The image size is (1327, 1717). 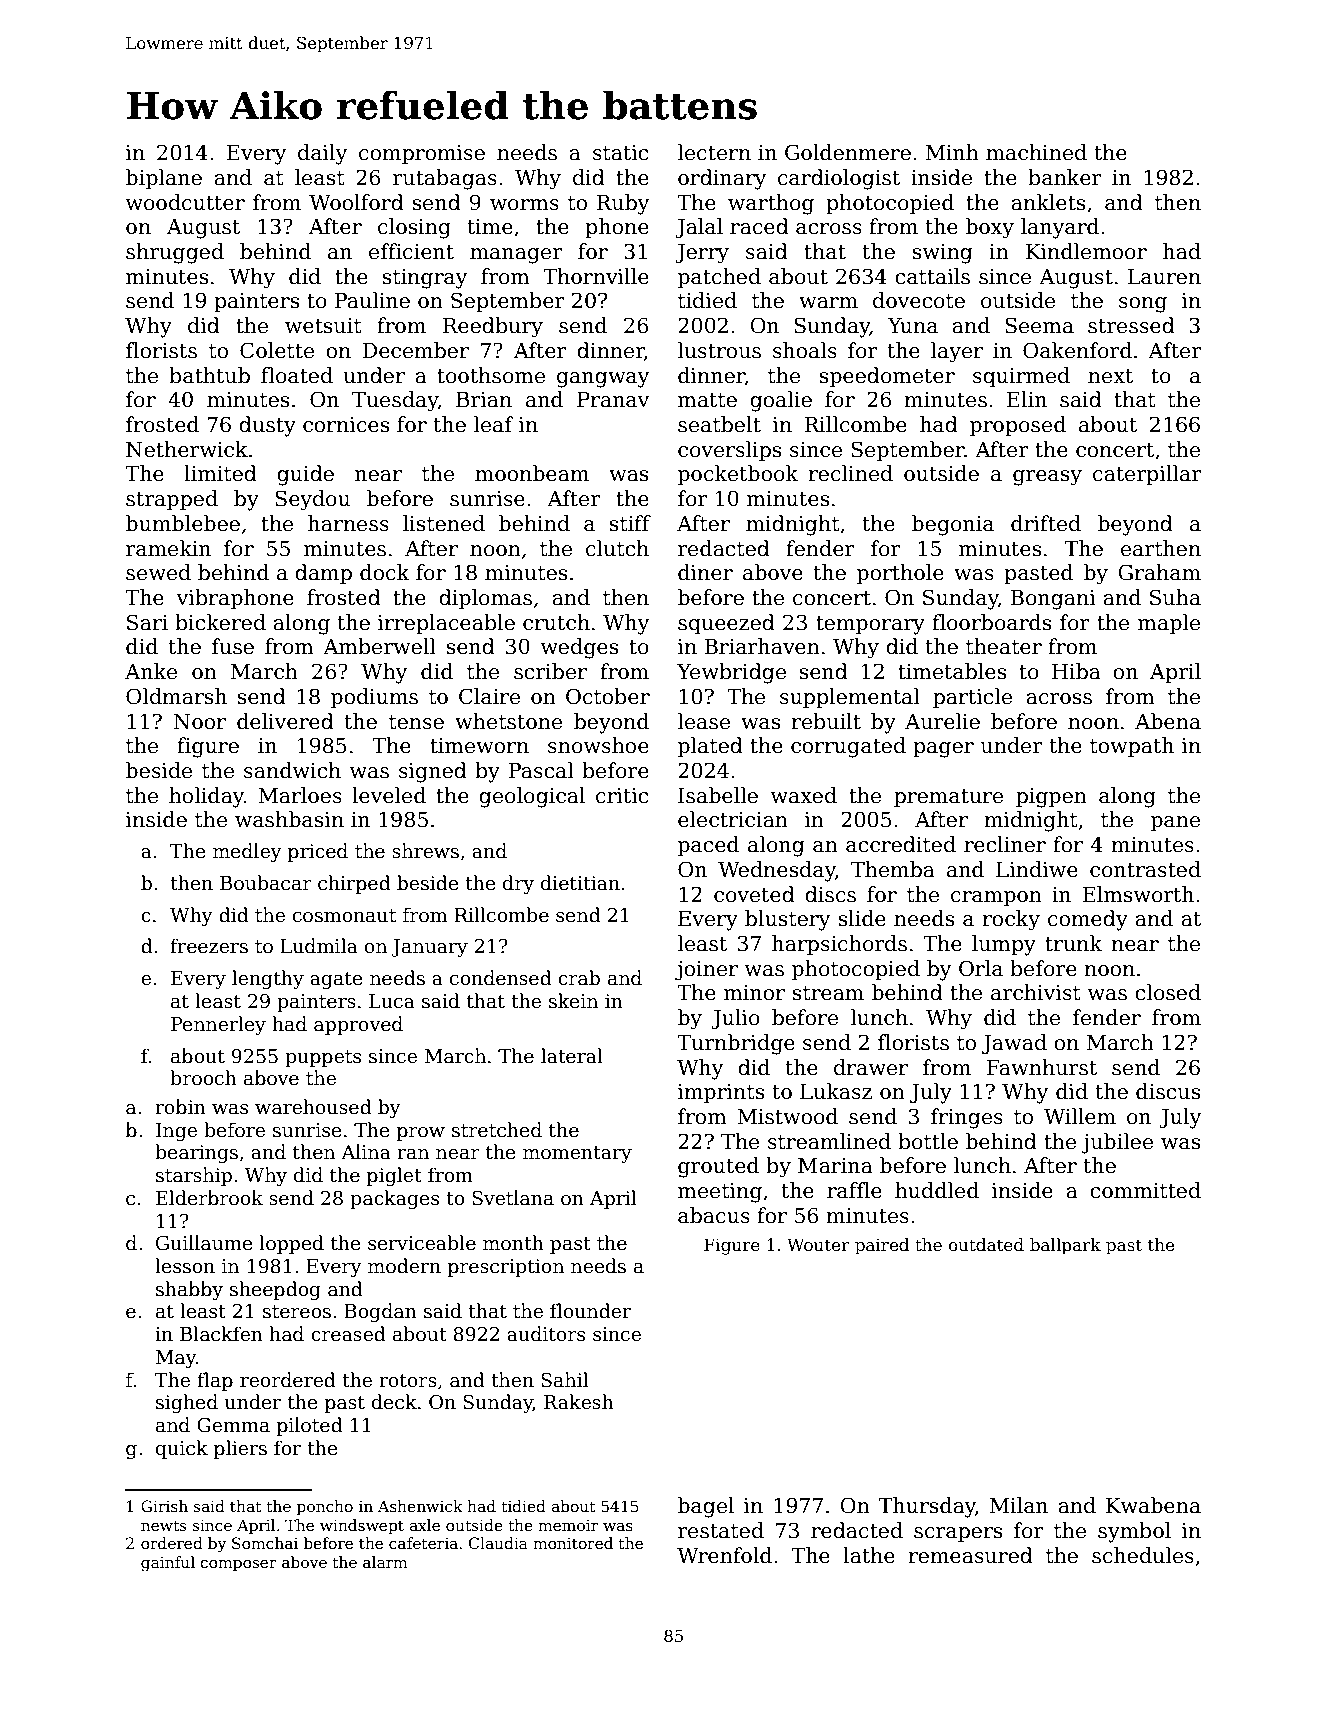 I want to click on Marloes, so click(x=300, y=795).
